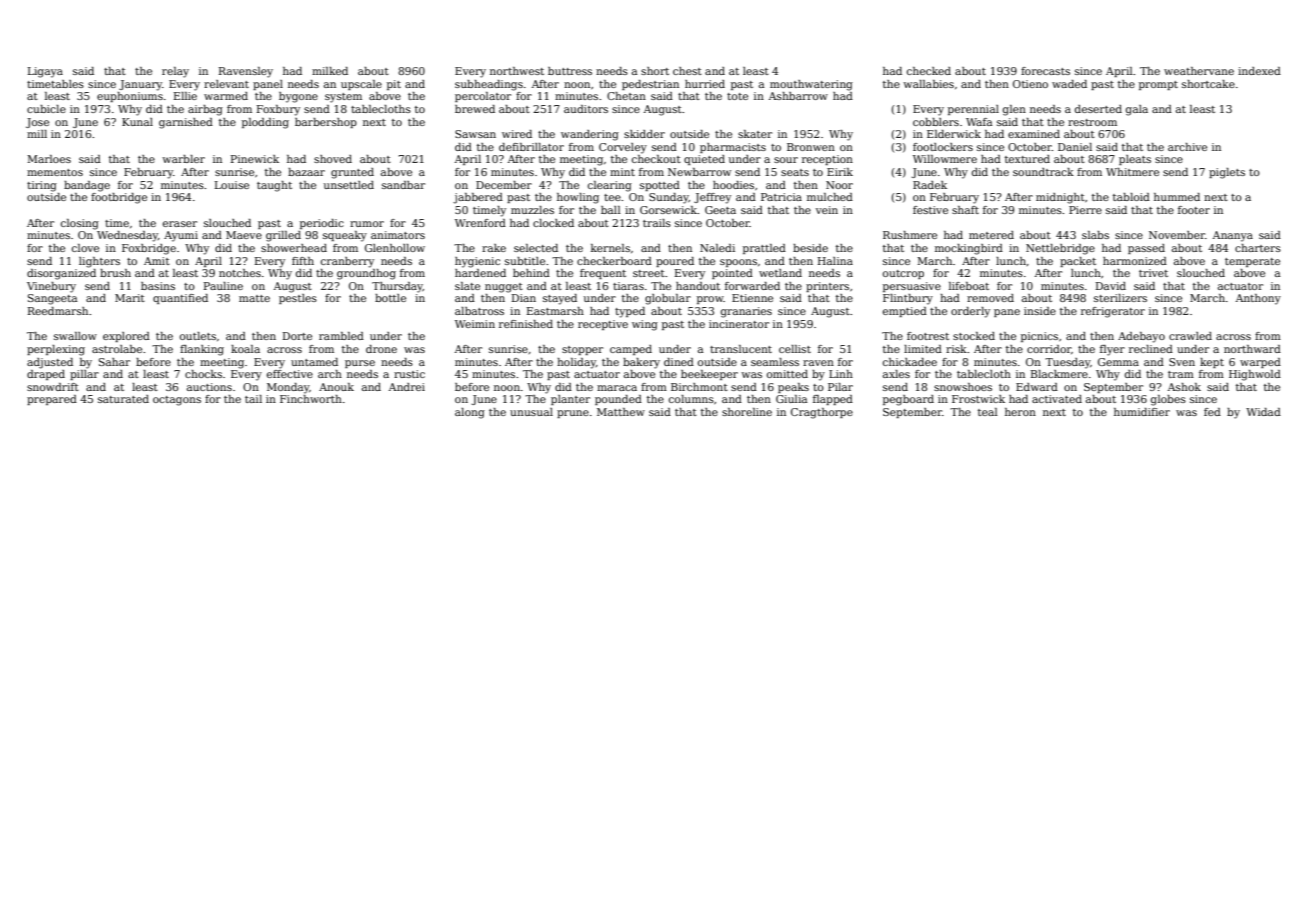 The height and width of the screenshot is (924, 1308). What do you see at coordinates (1263, 412) in the screenshot?
I see `Widad` at bounding box center [1263, 412].
